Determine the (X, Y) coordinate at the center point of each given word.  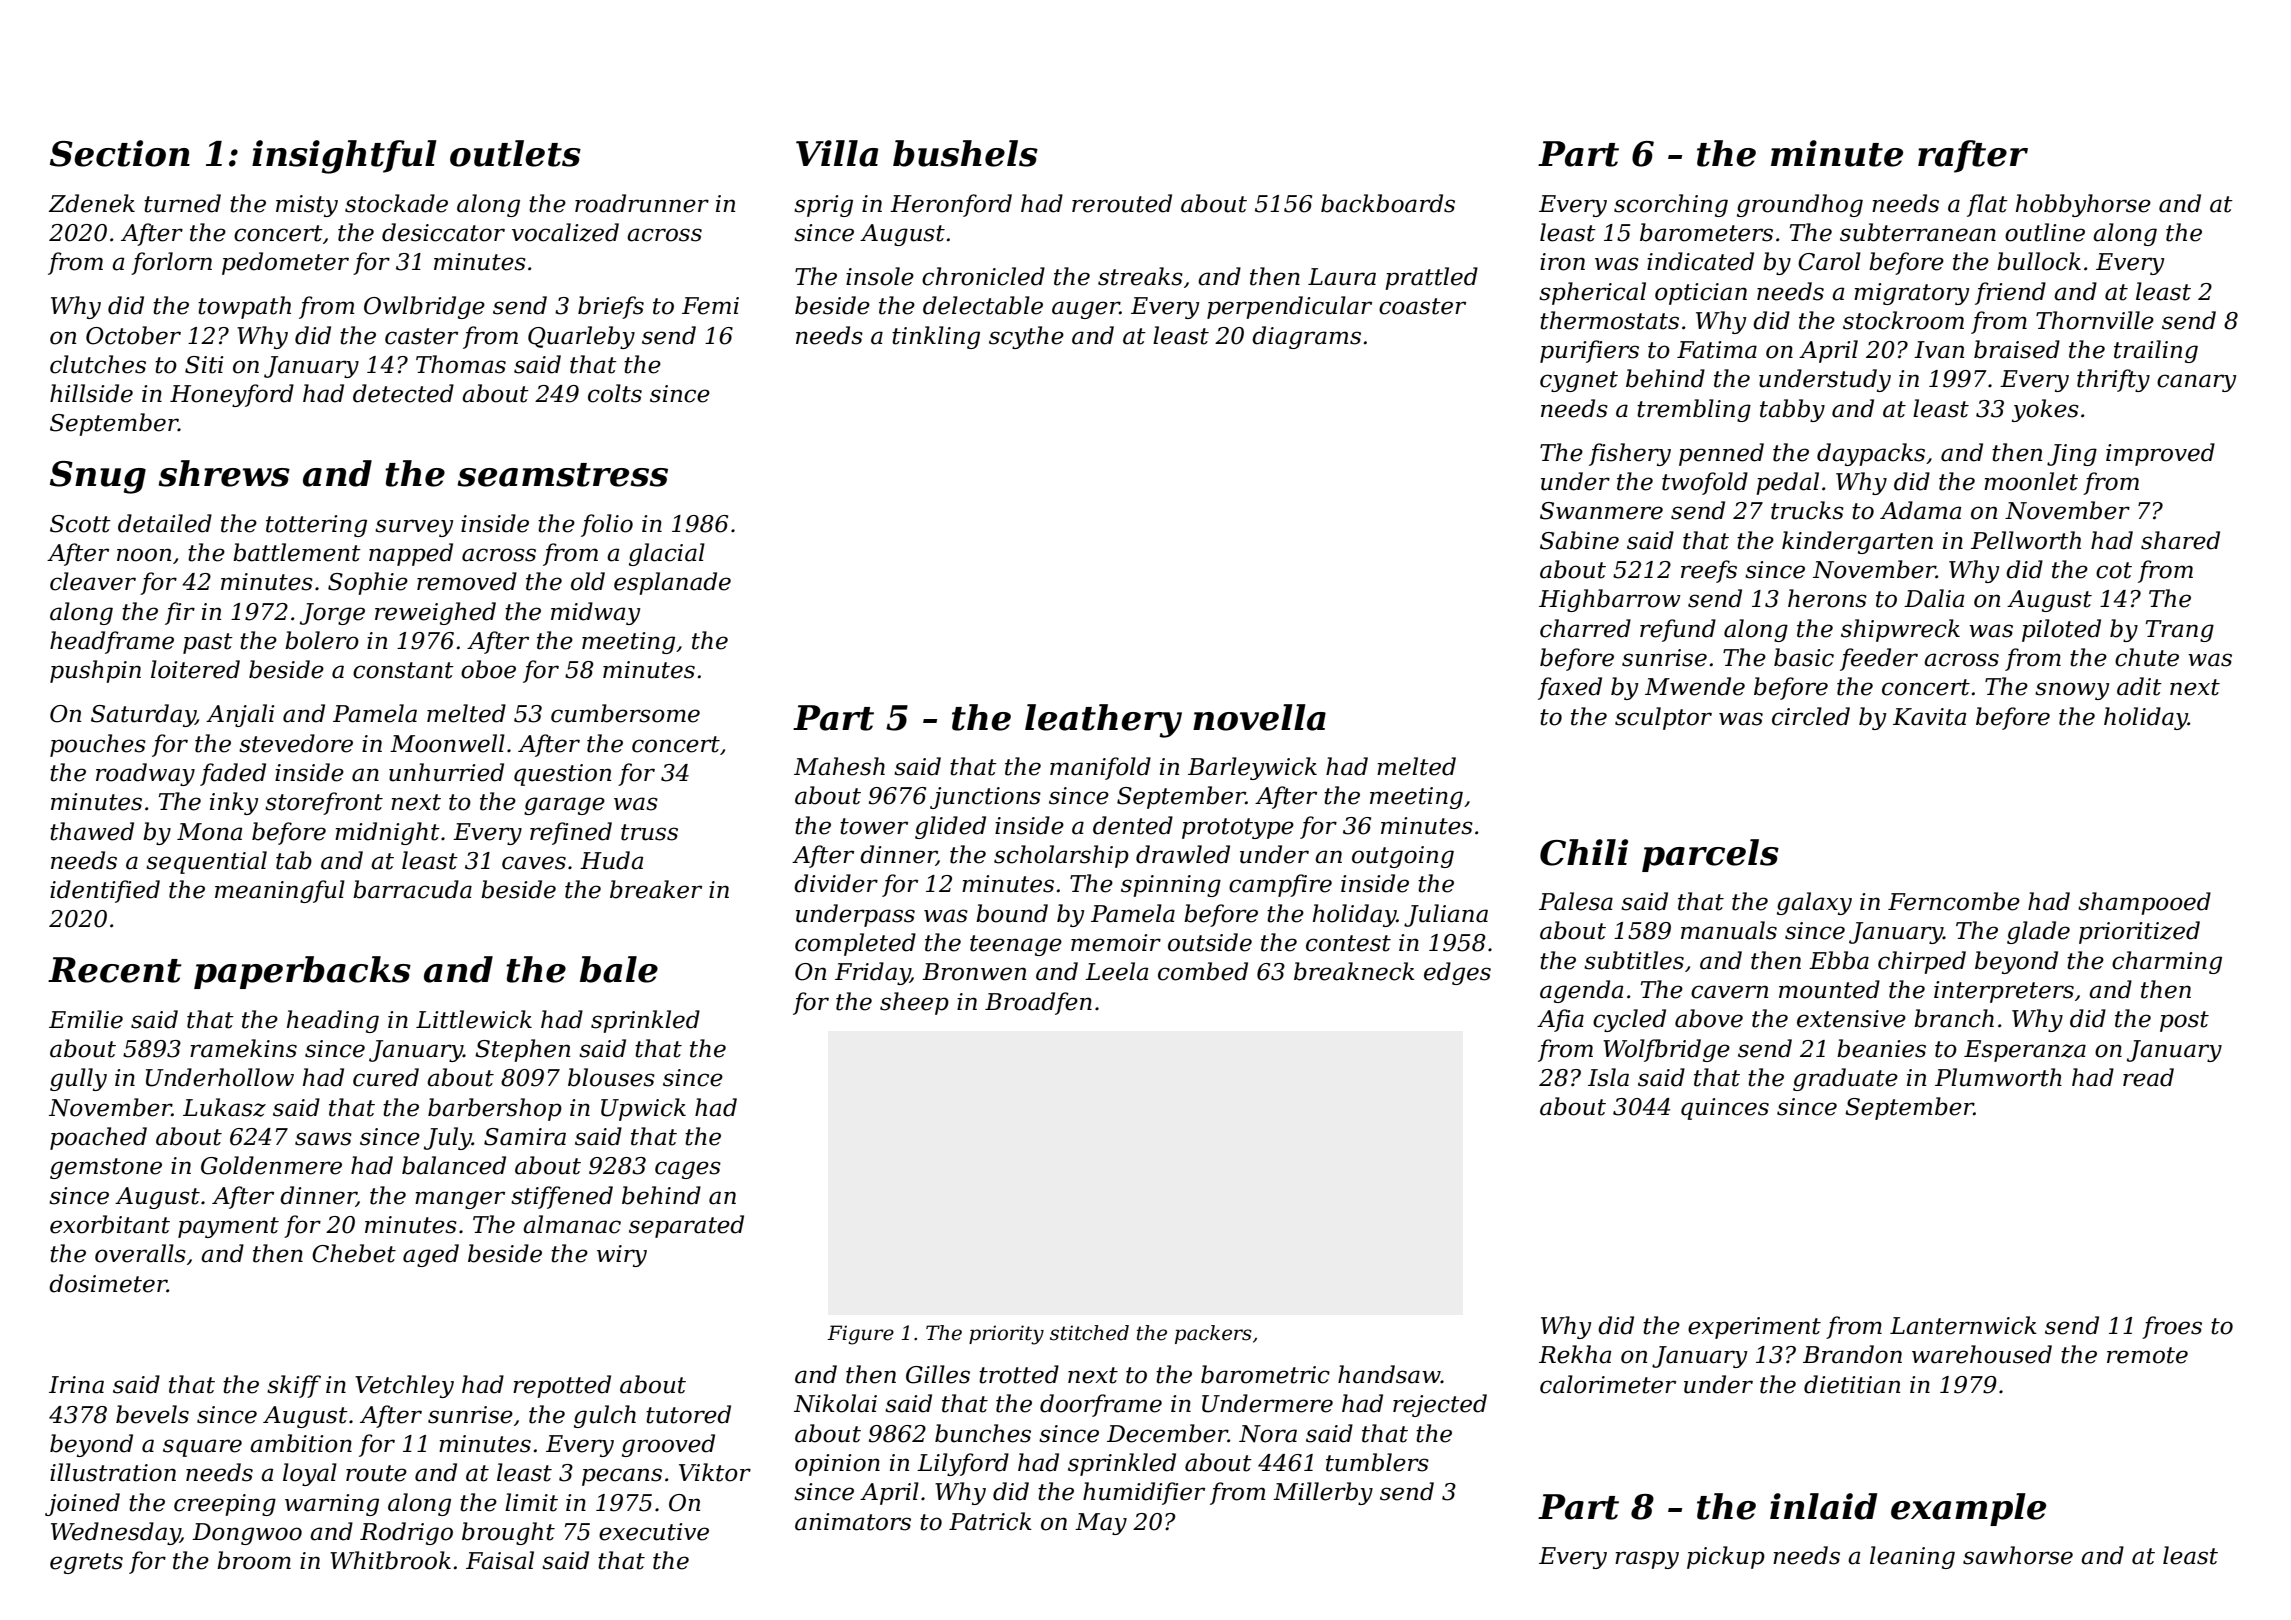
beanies (1881, 1048)
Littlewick (474, 1019)
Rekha (1575, 1354)
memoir (1116, 943)
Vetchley (404, 1386)
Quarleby (581, 337)
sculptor (1663, 718)
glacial (667, 554)
